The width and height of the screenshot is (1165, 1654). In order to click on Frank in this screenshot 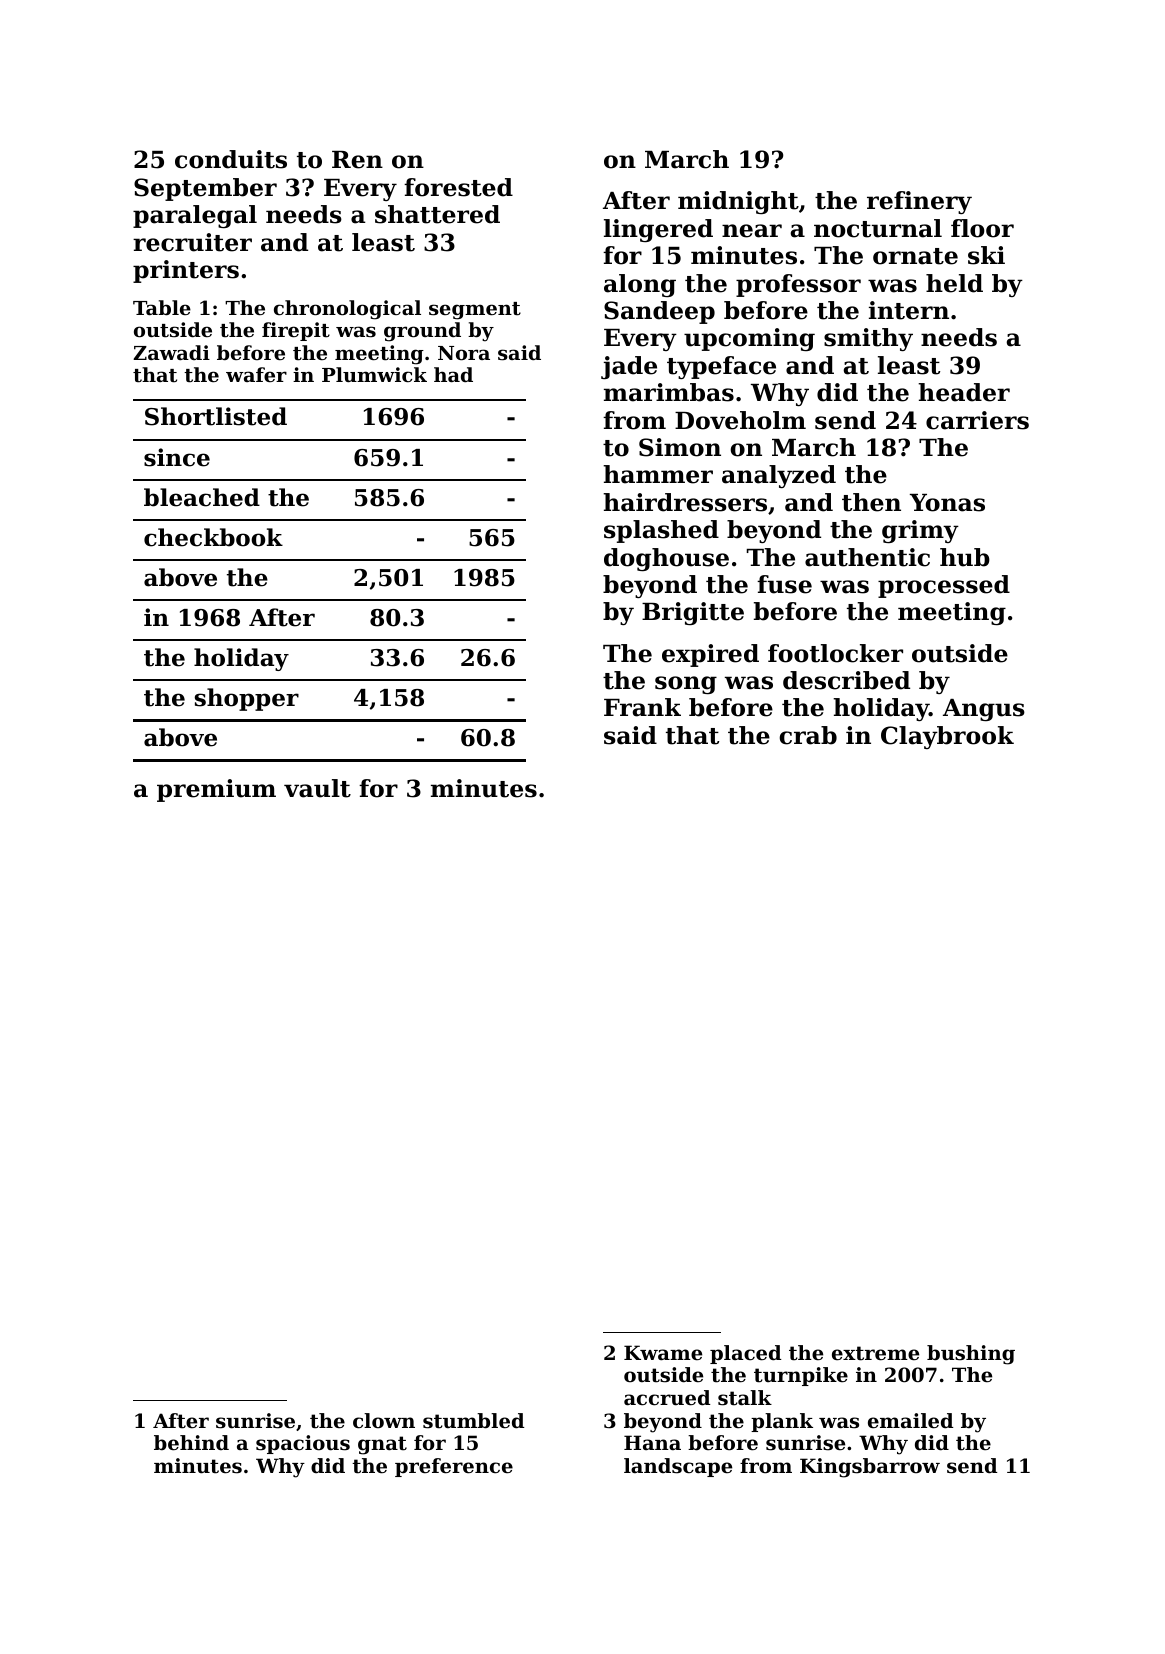, I will do `click(642, 707)`.
